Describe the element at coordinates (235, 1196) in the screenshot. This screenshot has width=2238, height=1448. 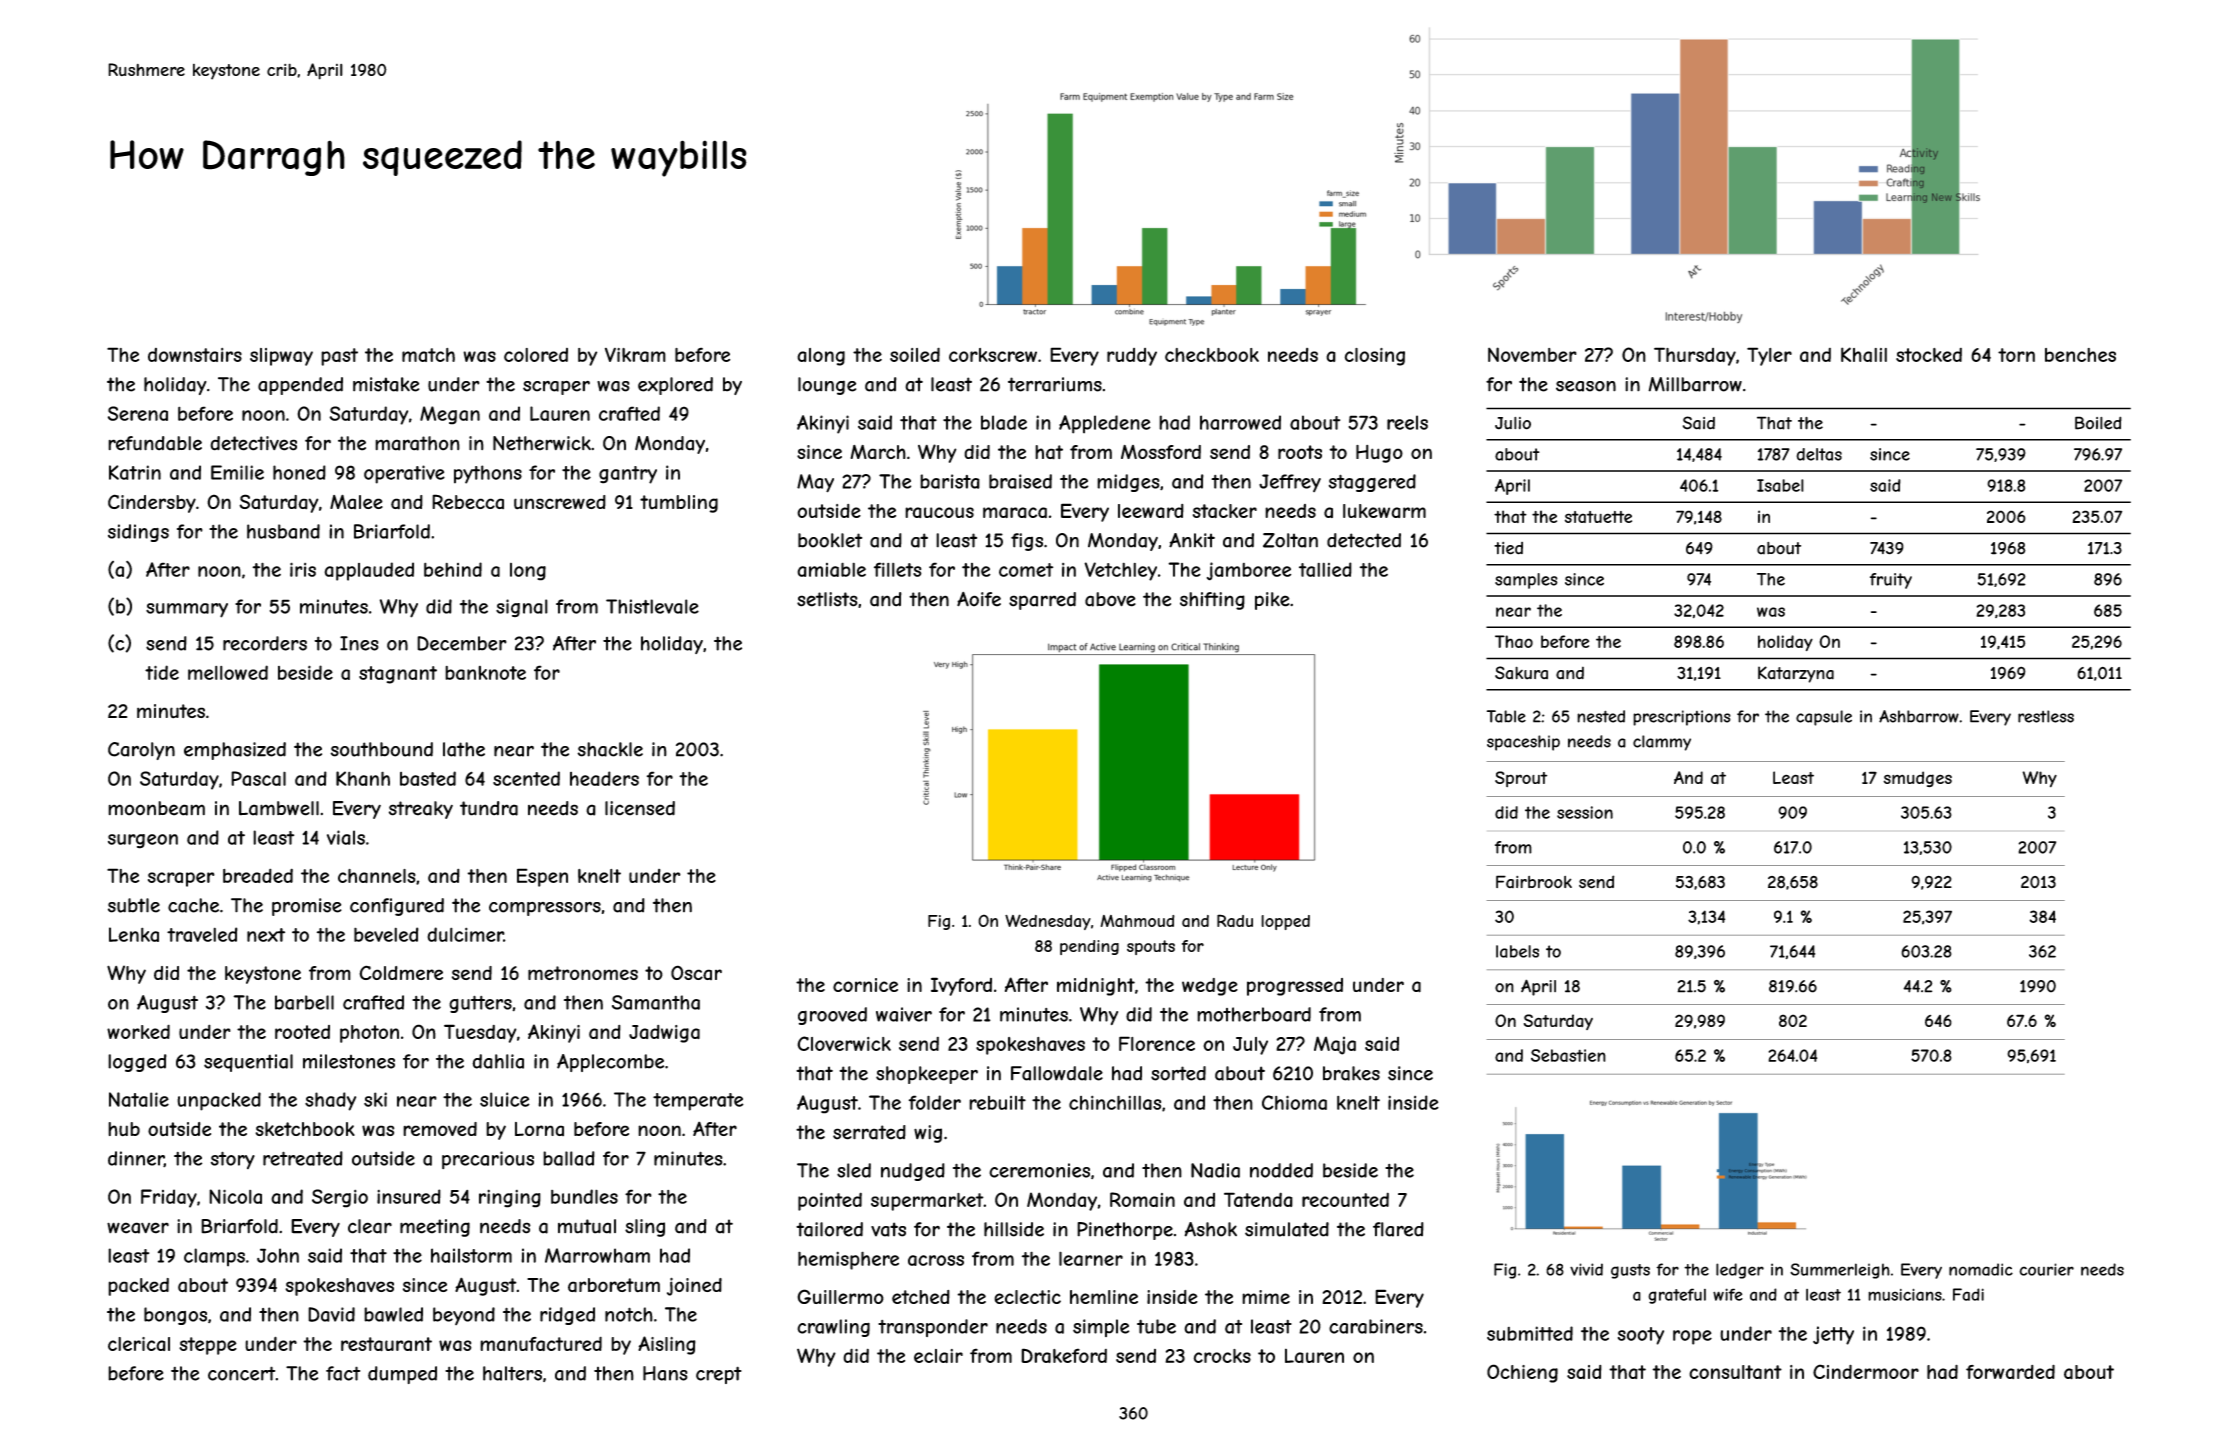
I see `Nicola` at that location.
